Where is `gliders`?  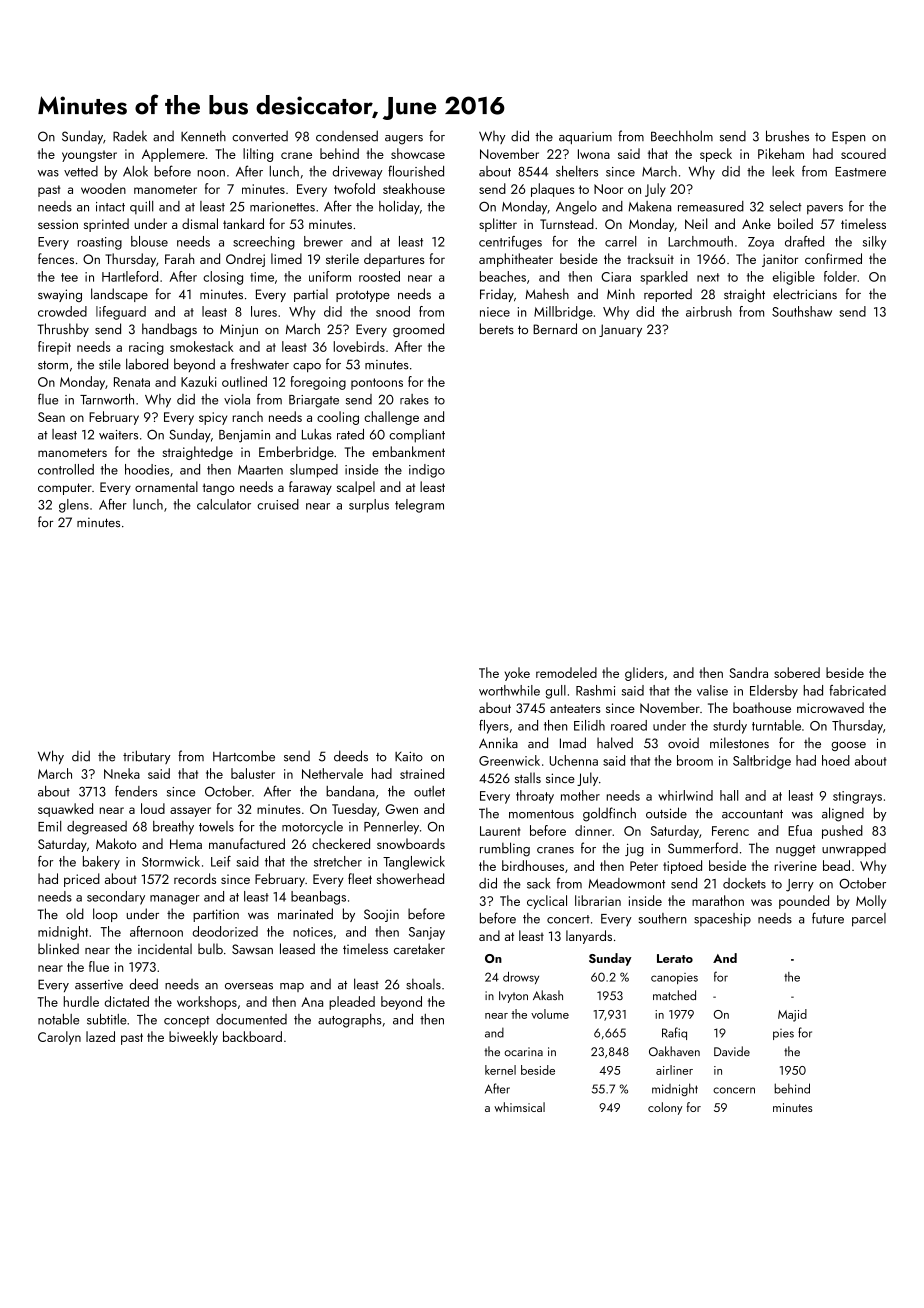 gliders is located at coordinates (644, 674).
